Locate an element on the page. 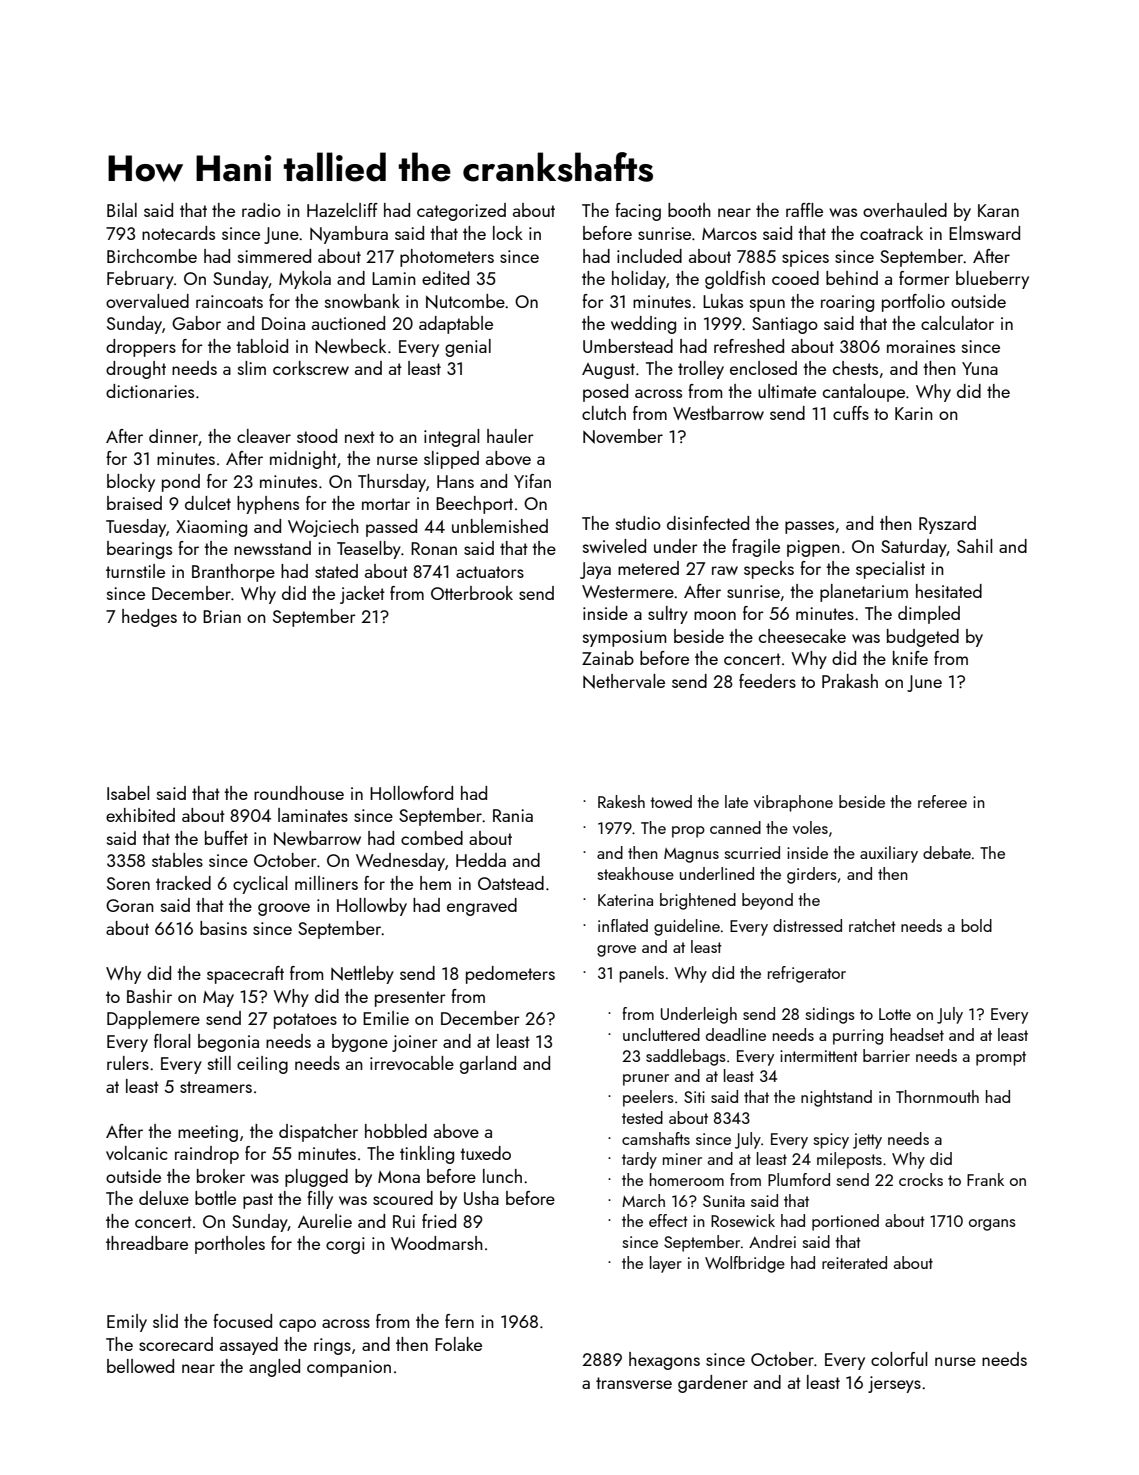  coatrack is located at coordinates (891, 233).
